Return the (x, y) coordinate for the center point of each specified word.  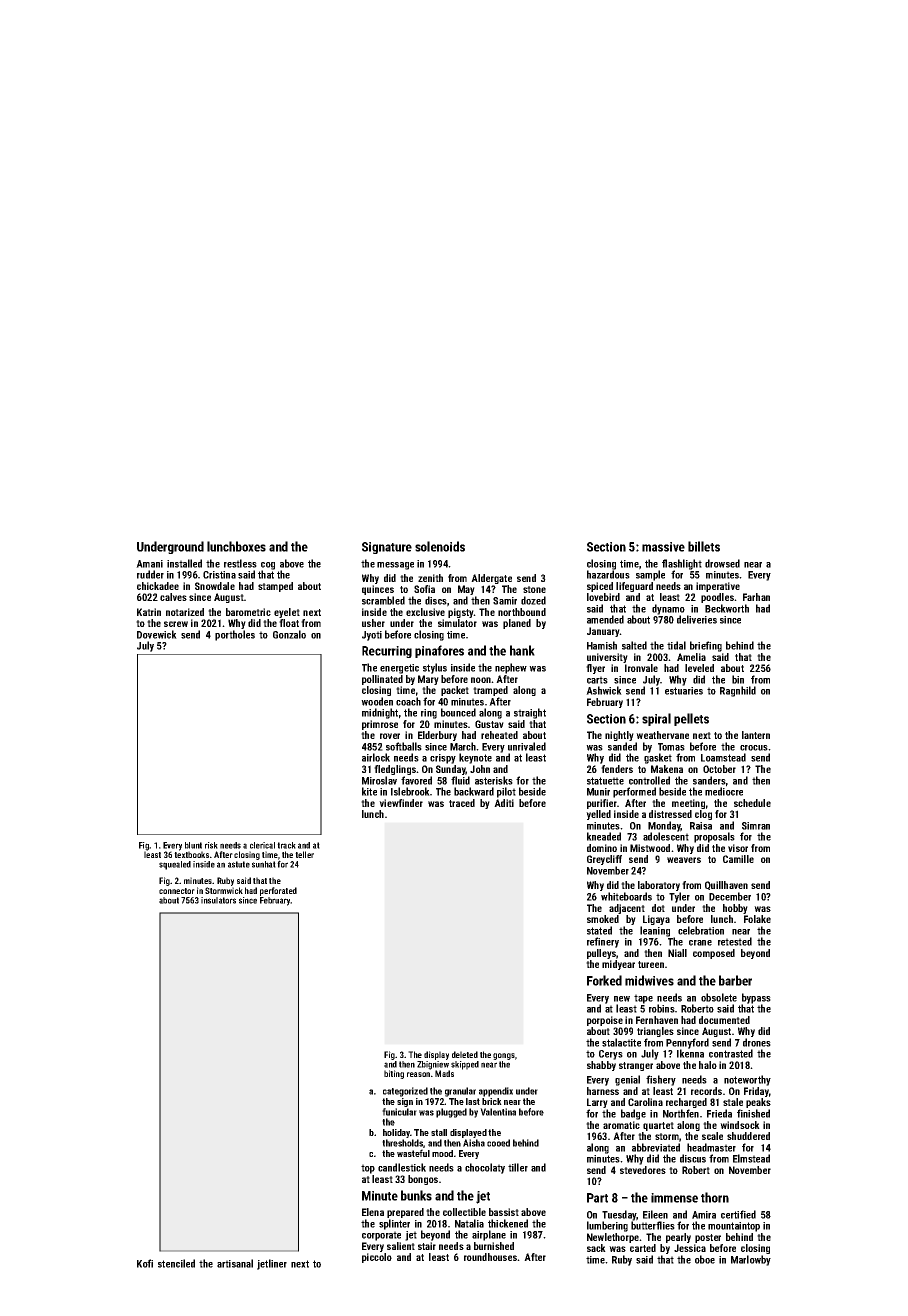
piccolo (377, 1258)
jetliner (272, 1264)
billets (704, 546)
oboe (705, 1259)
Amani (149, 564)
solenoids (440, 546)
